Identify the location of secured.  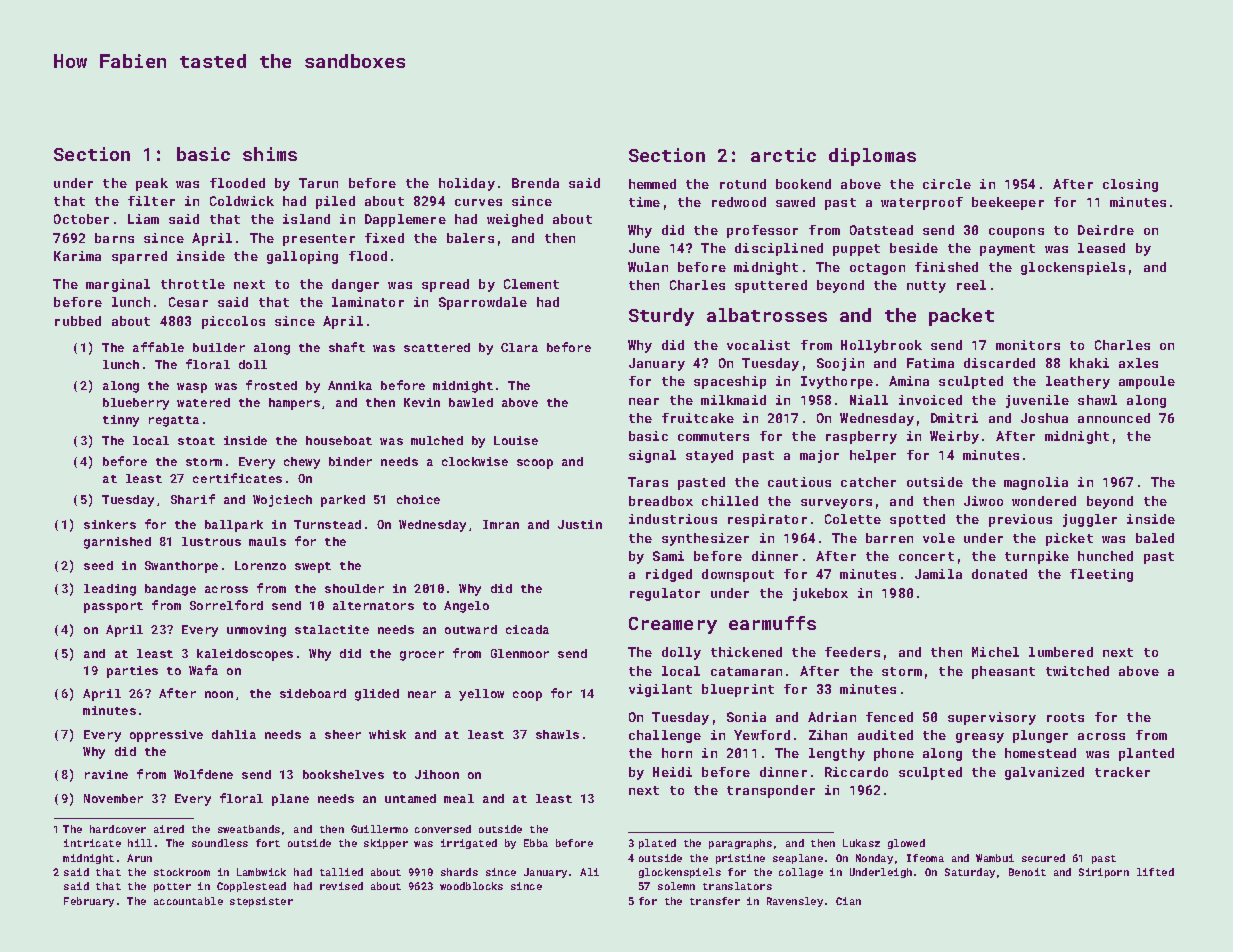
(1043, 858).
